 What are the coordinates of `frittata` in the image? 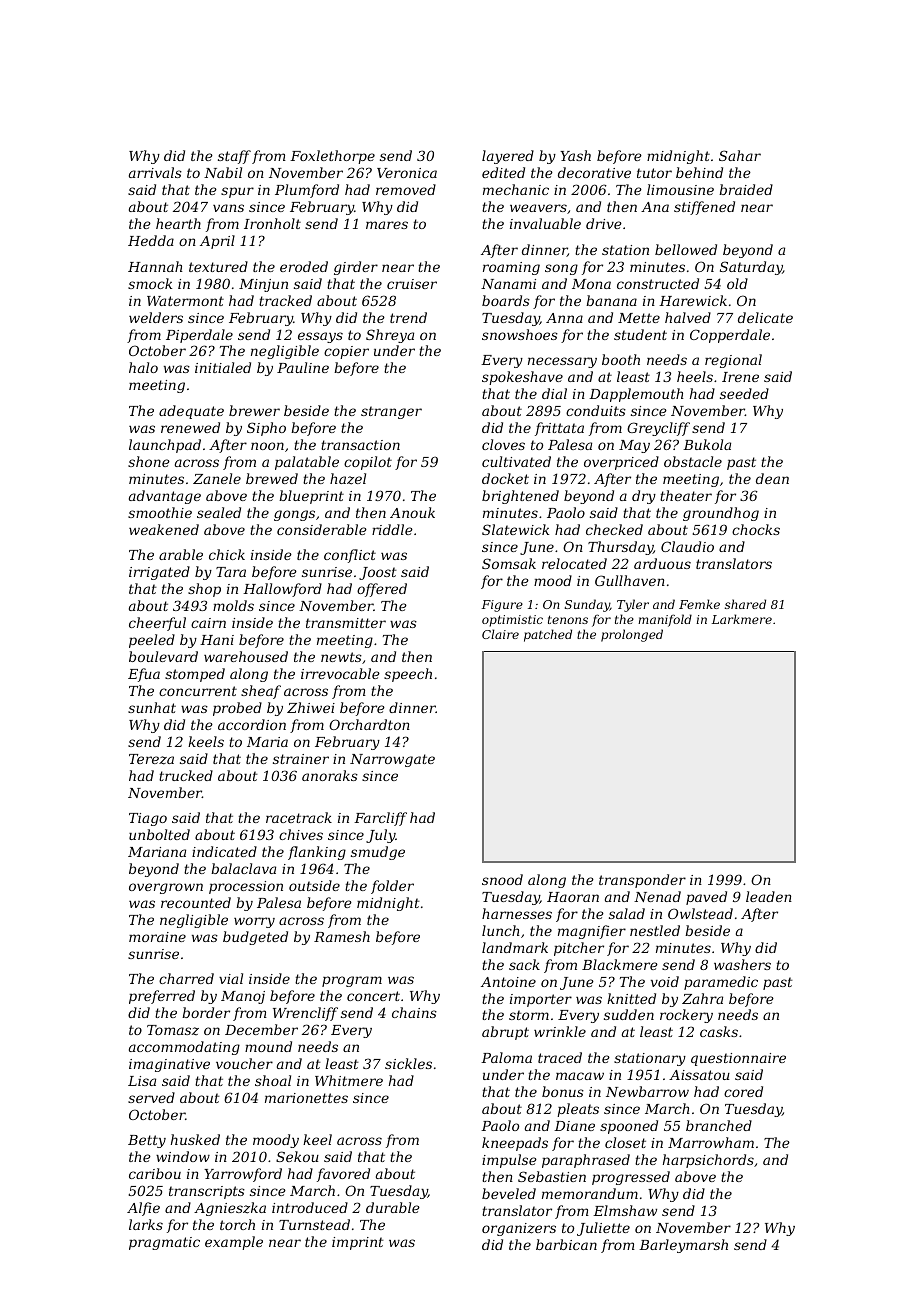 It's located at (559, 429).
